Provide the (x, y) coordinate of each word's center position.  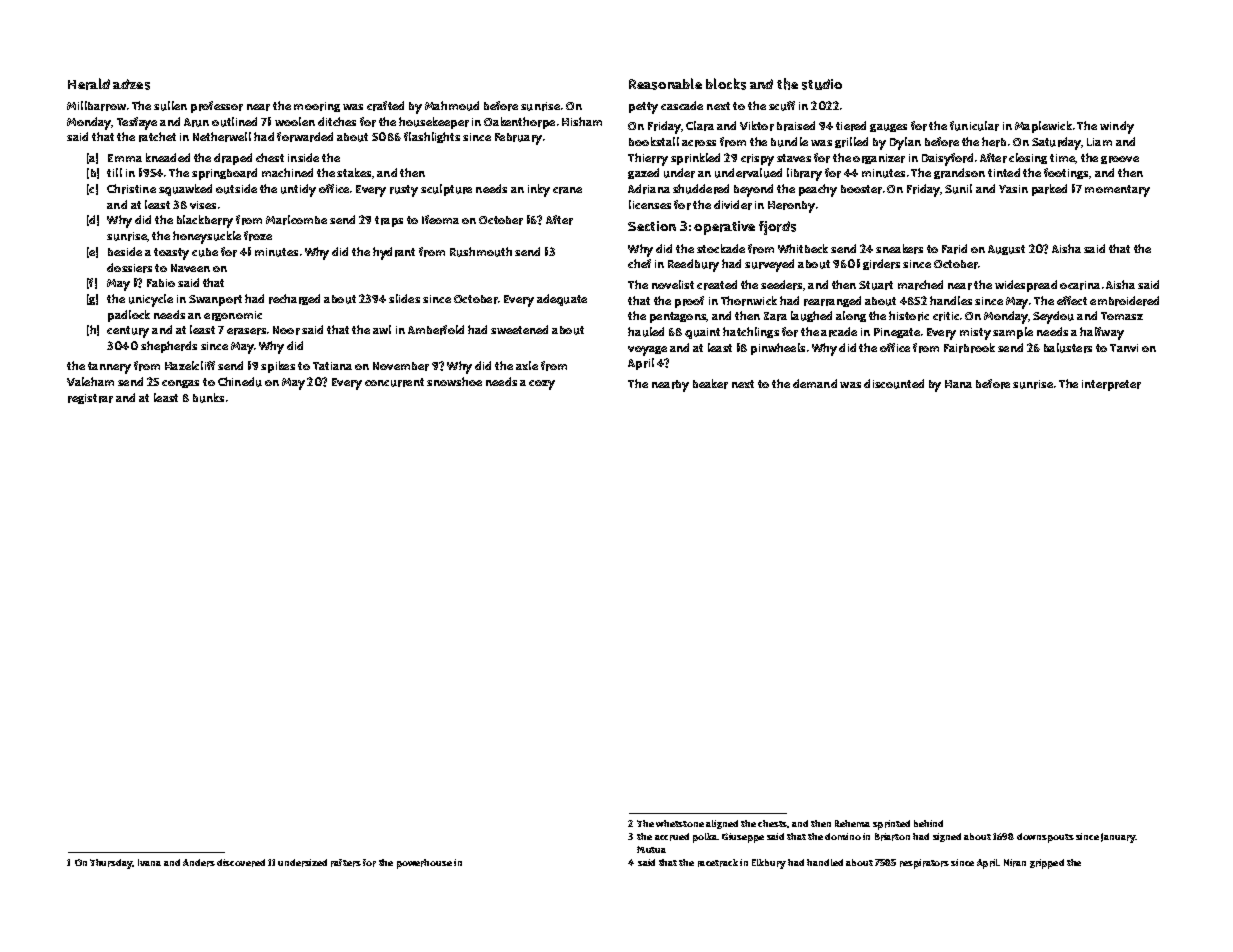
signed (947, 837)
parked (1049, 190)
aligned (722, 824)
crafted (385, 106)
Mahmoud (452, 106)
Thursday (111, 864)
